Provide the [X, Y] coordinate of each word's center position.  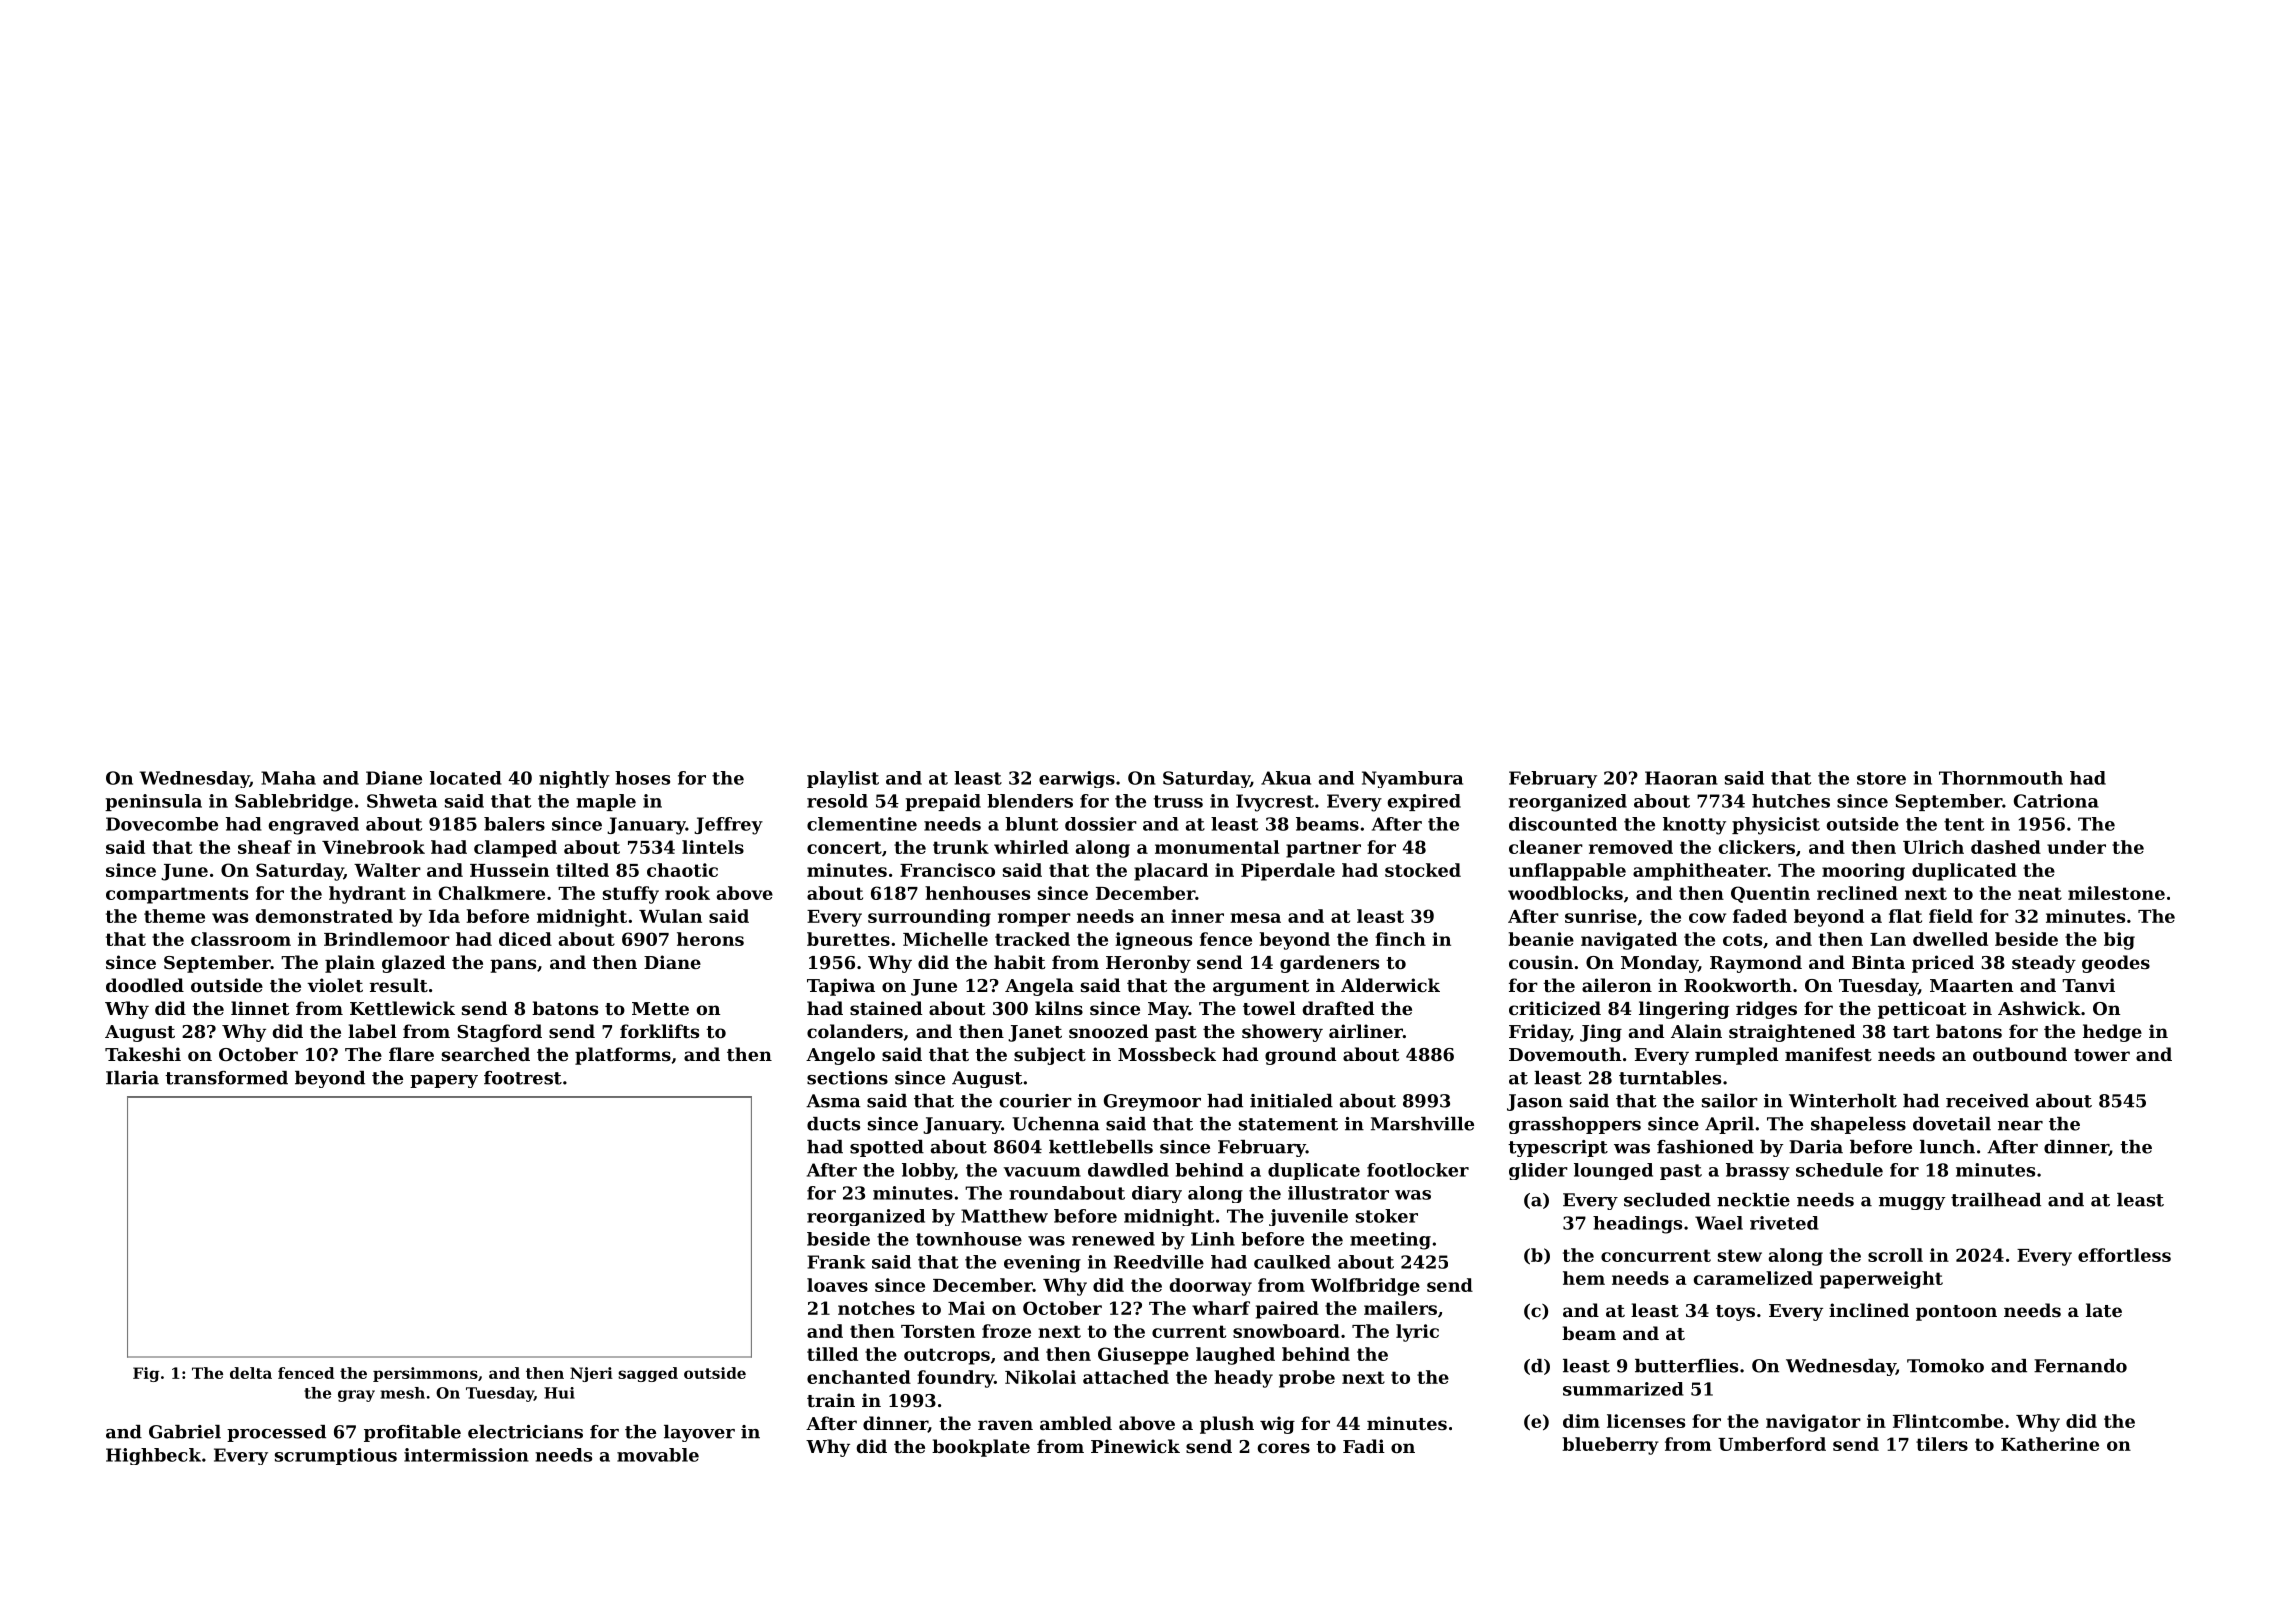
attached [1126, 1377]
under [2076, 847]
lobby [928, 1171]
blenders [1030, 801]
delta [251, 1373]
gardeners [1329, 964]
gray [356, 1396]
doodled [145, 985]
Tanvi [2088, 985]
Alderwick [1390, 985]
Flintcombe [1948, 1421]
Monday [1659, 964]
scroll [1895, 1255]
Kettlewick [402, 1008]
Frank [836, 1262]
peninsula [153, 802]
